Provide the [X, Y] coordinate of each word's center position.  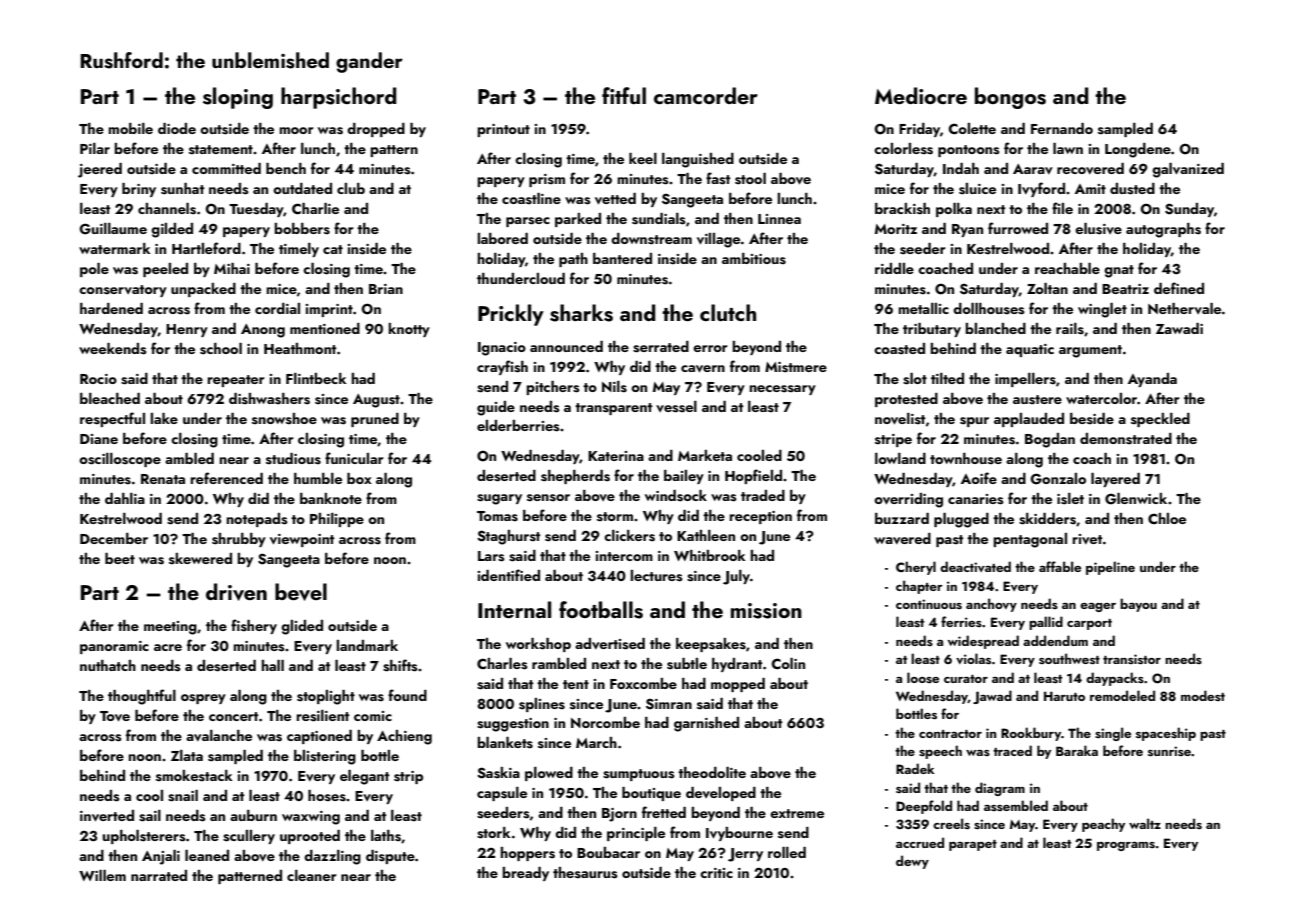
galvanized [1188, 170]
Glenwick [1136, 499]
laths [386, 836]
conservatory [123, 291]
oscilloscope [120, 460]
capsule [502, 794]
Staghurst [509, 537]
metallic [923, 308]
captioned [319, 737]
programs [1126, 846]
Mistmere [796, 367]
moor [296, 130]
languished [698, 160]
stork [494, 833]
